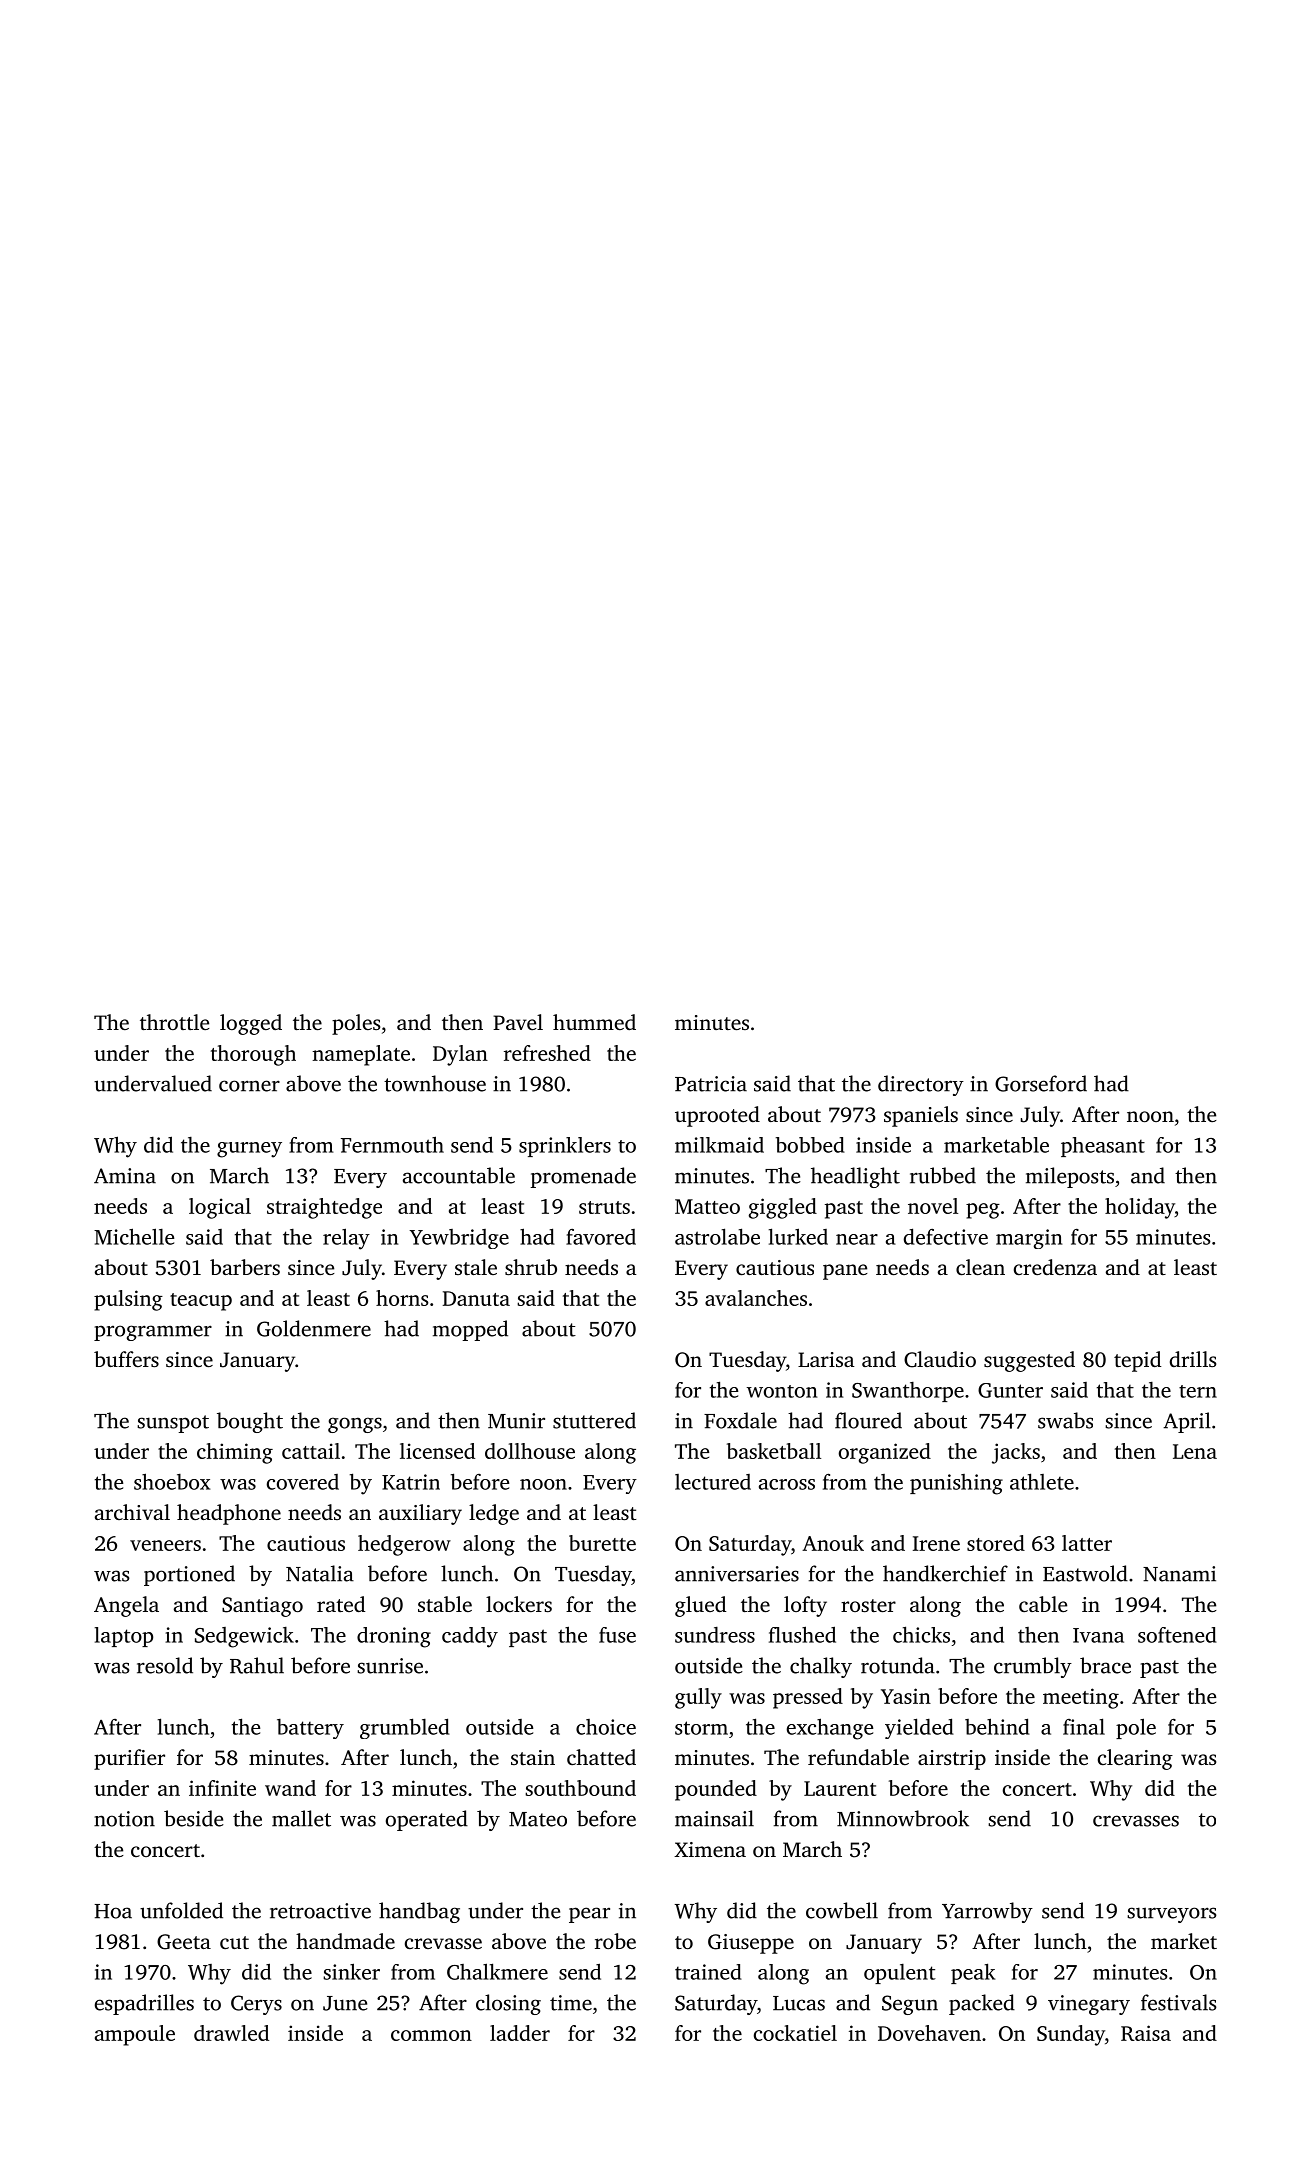 The width and height of the image is (1311, 2159). Describe the element at coordinates (716, 1790) in the image. I see `pounded` at that location.
